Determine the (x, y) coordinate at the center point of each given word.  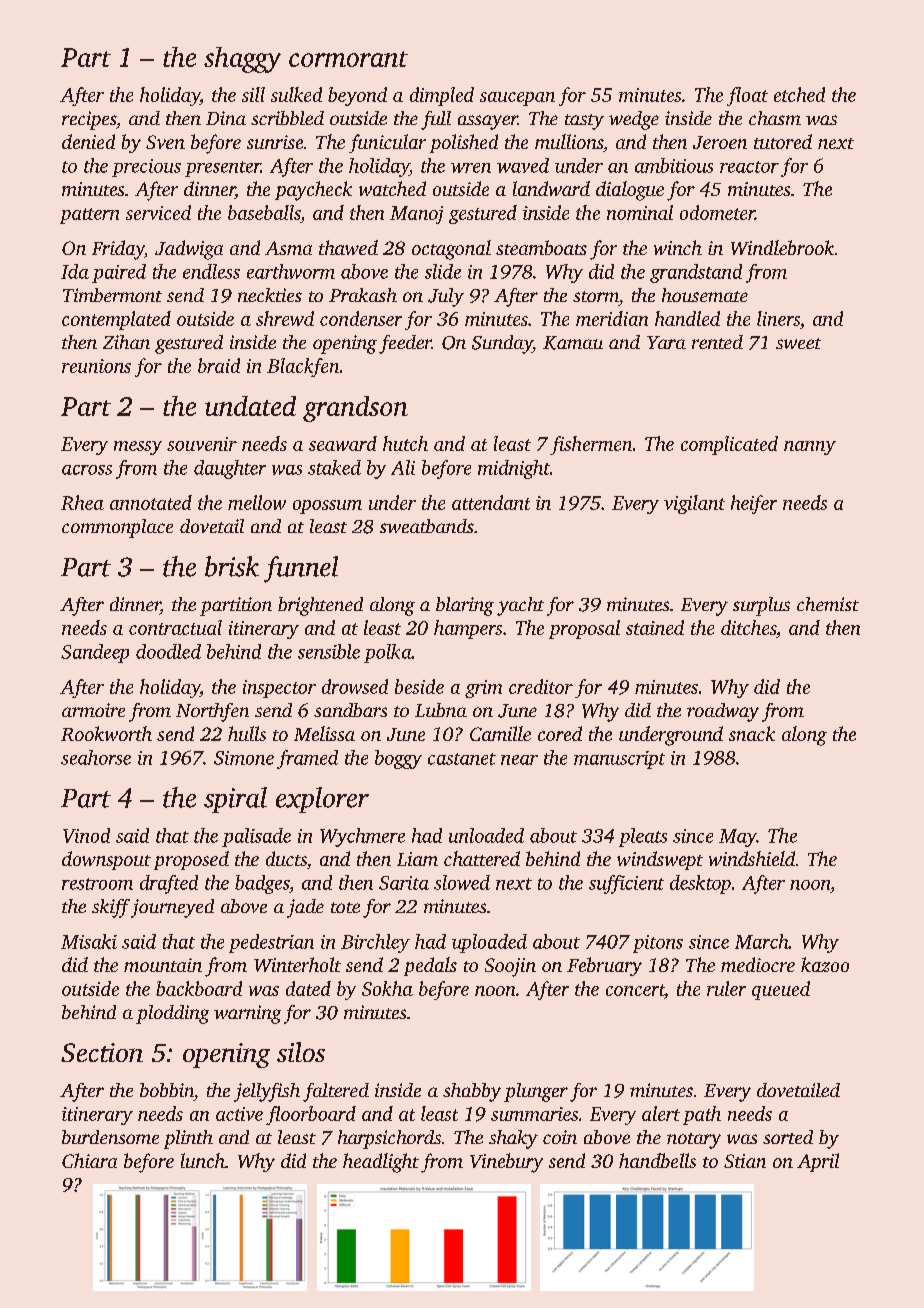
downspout (106, 860)
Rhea (82, 502)
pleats (643, 837)
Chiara (89, 1160)
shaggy (242, 60)
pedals (430, 966)
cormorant (348, 59)
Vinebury (506, 1163)
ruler (726, 988)
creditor (541, 686)
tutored (783, 141)
